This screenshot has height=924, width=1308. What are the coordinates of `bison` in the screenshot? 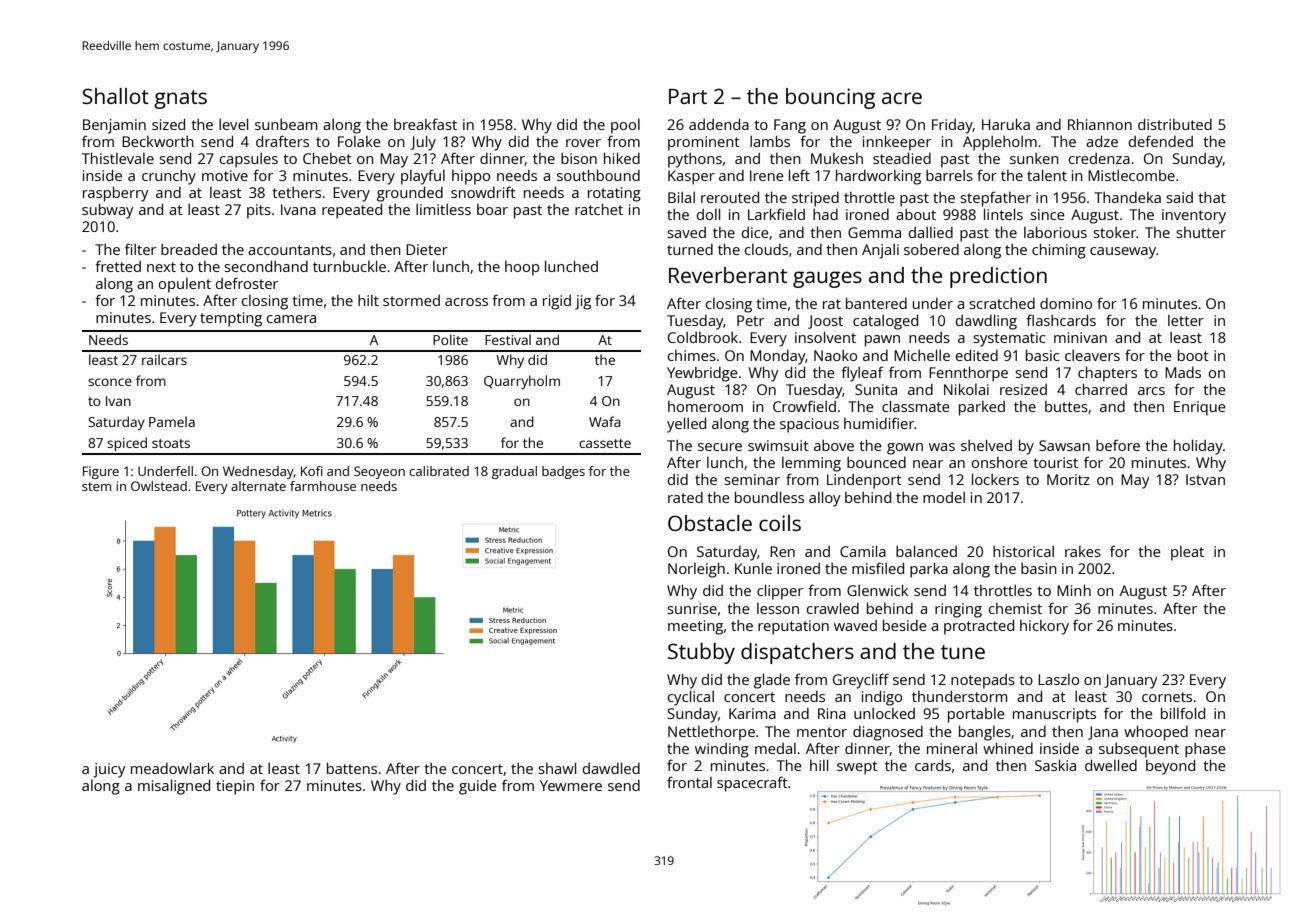 It's located at (579, 158).
